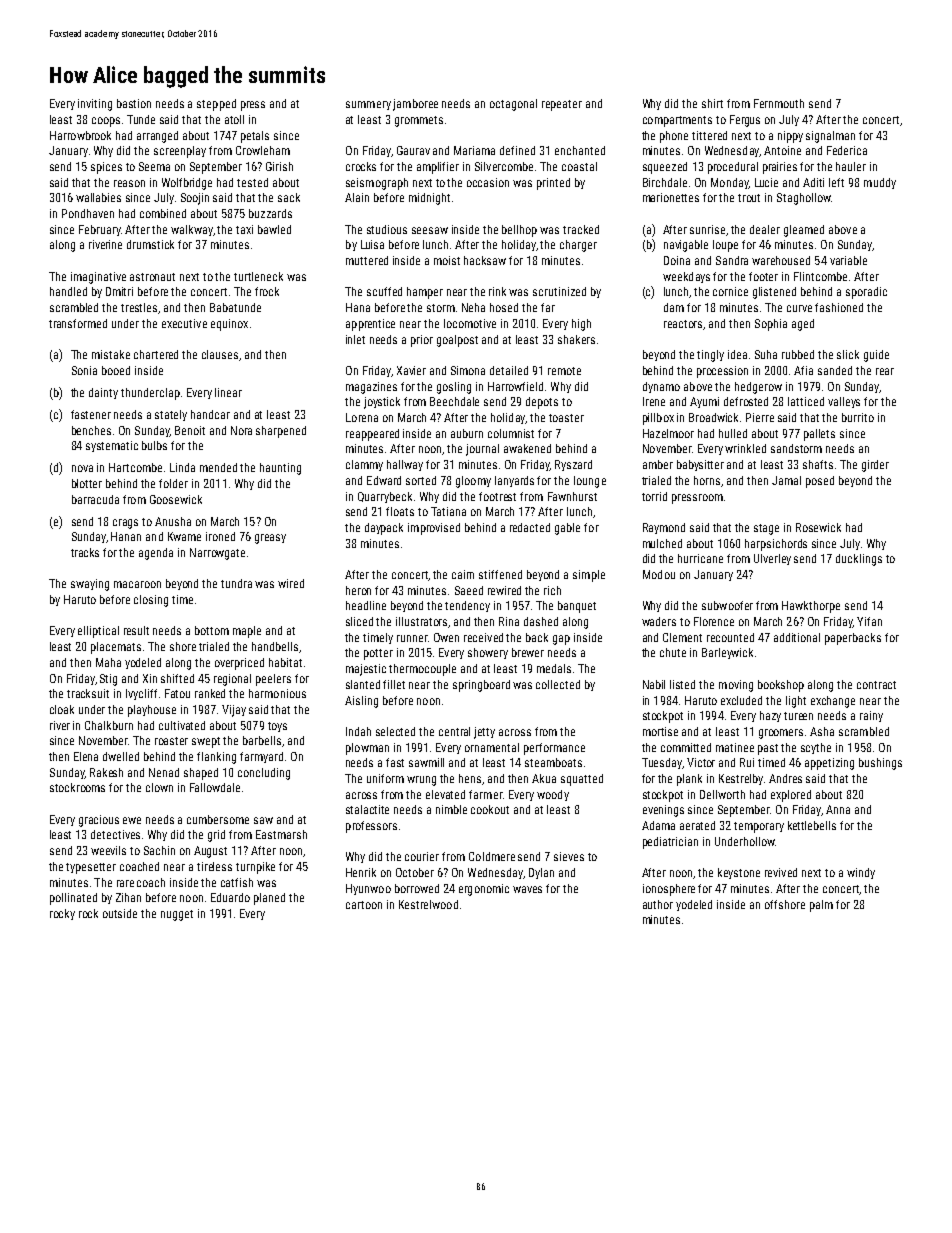 This document has width=952, height=1233. I want to click on habitat, so click(285, 662).
